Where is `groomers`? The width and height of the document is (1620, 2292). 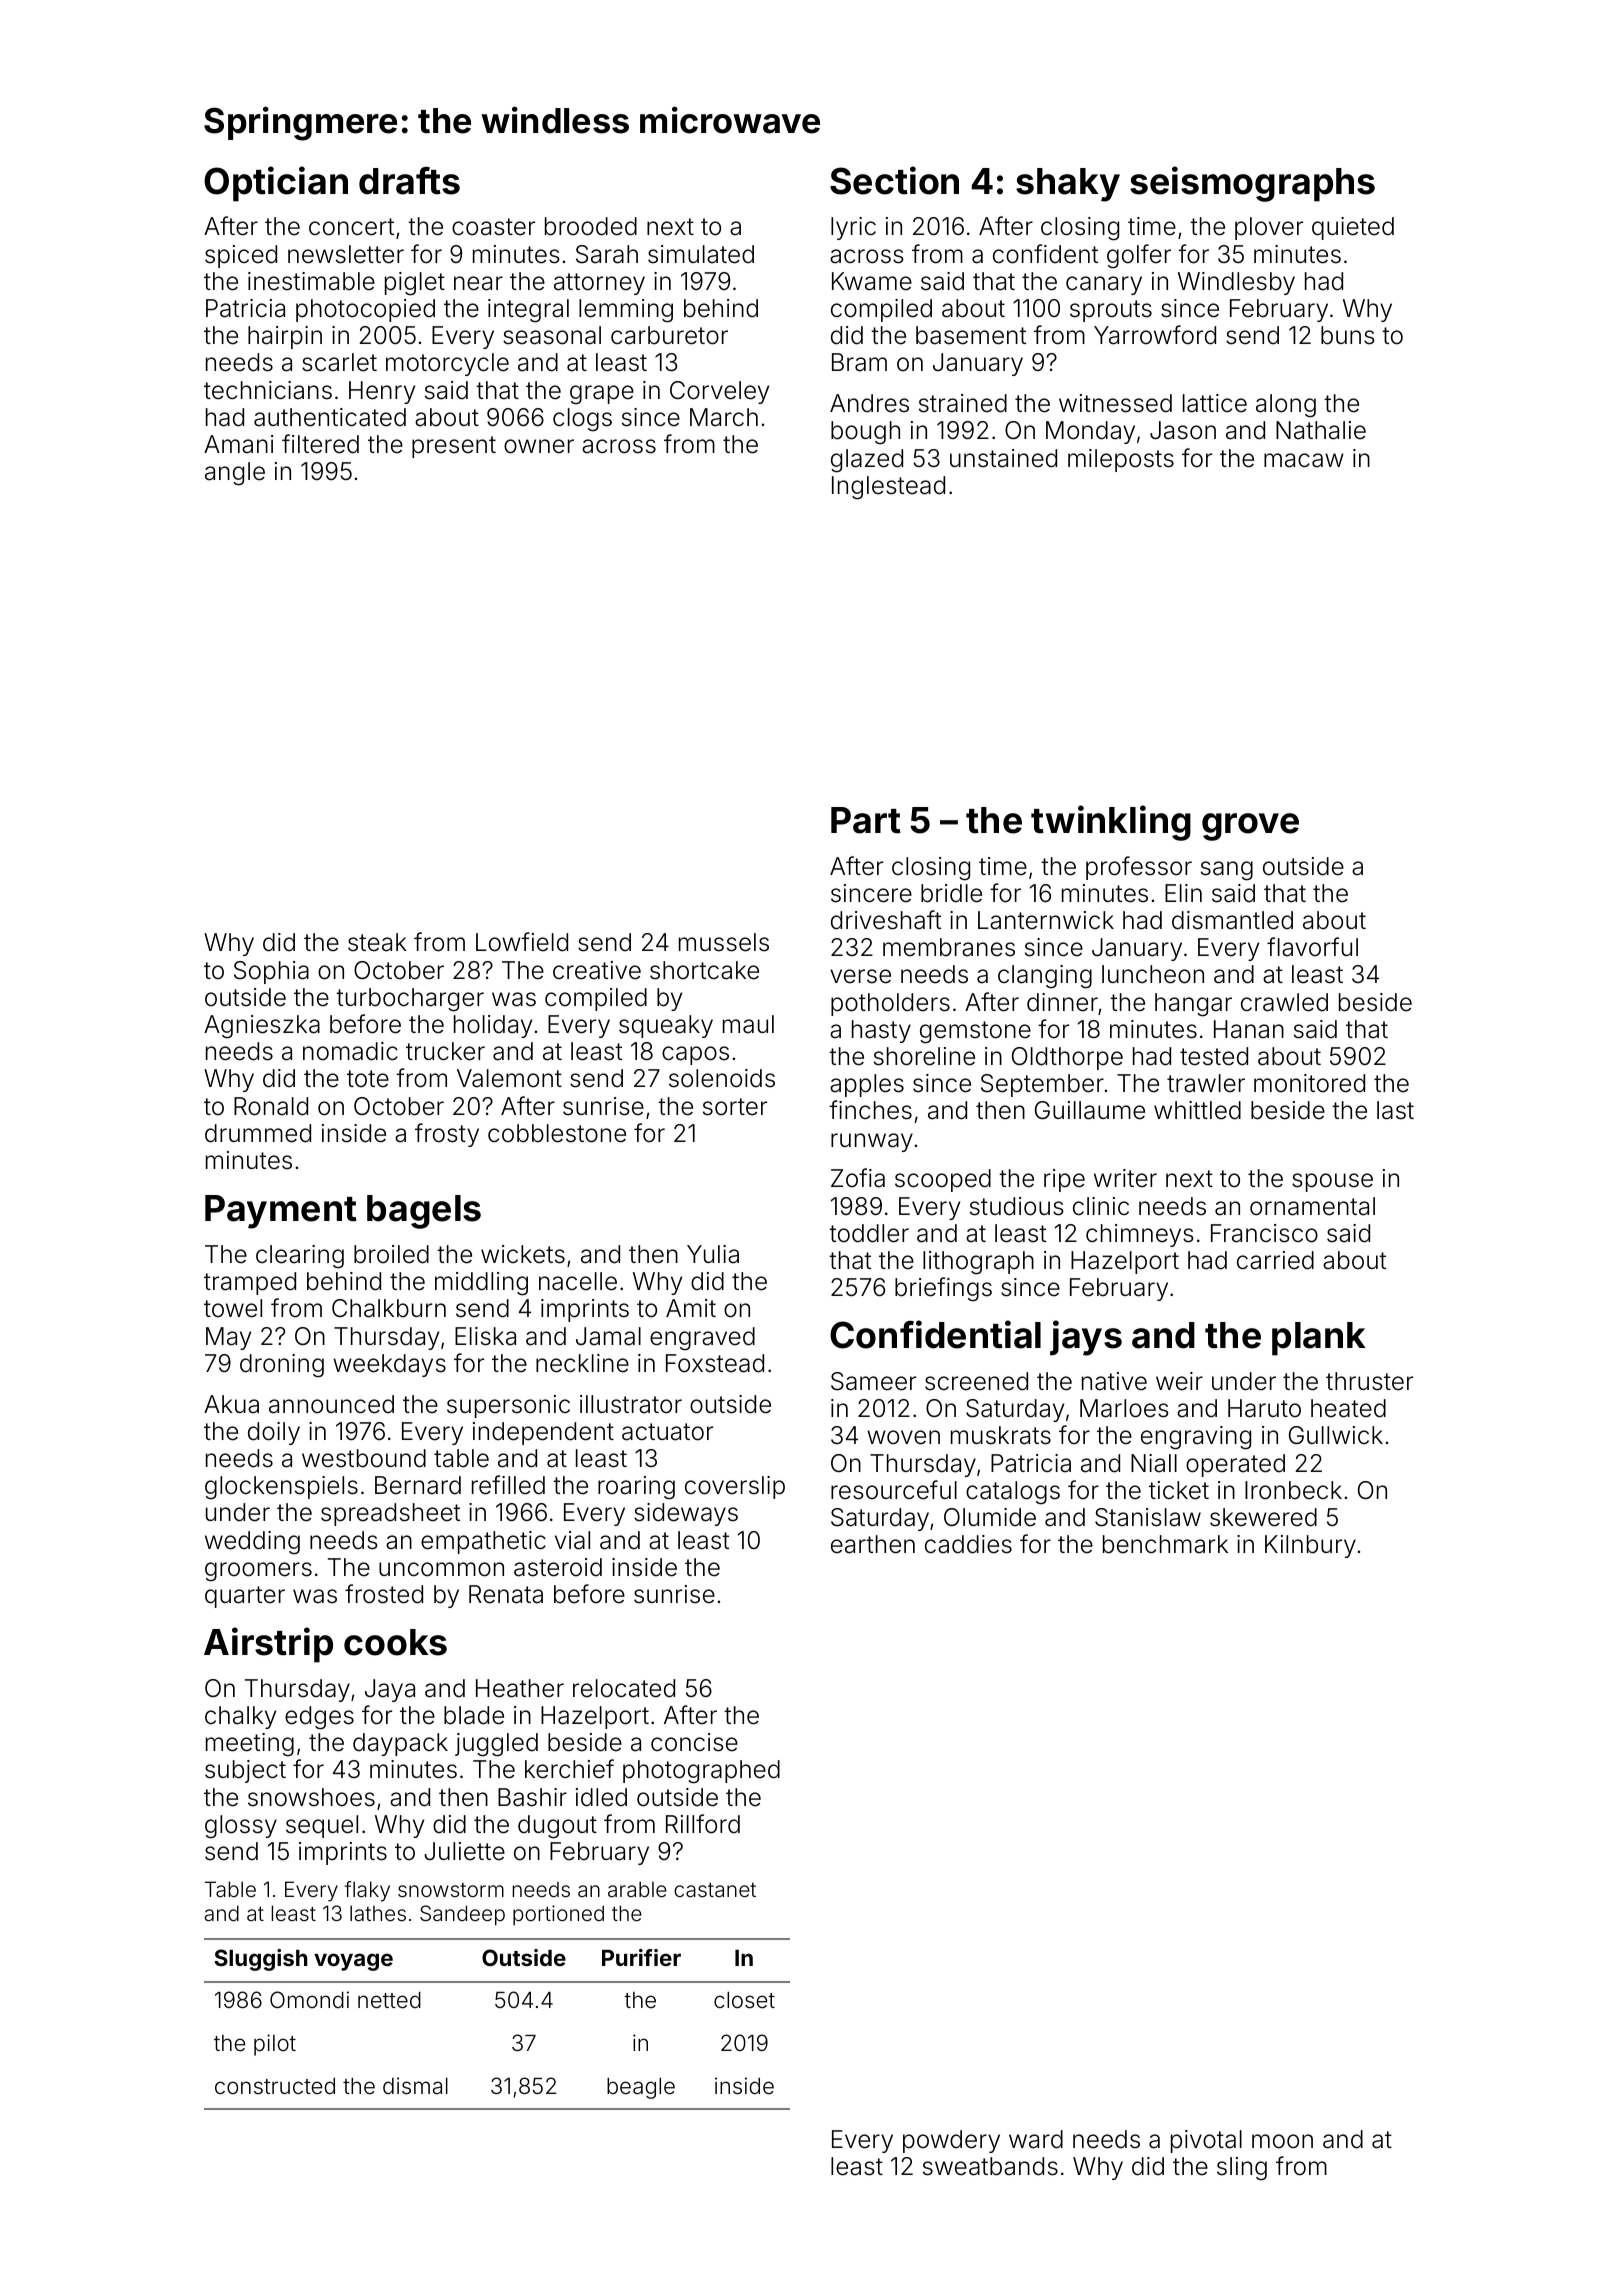
groomers is located at coordinates (258, 1572).
